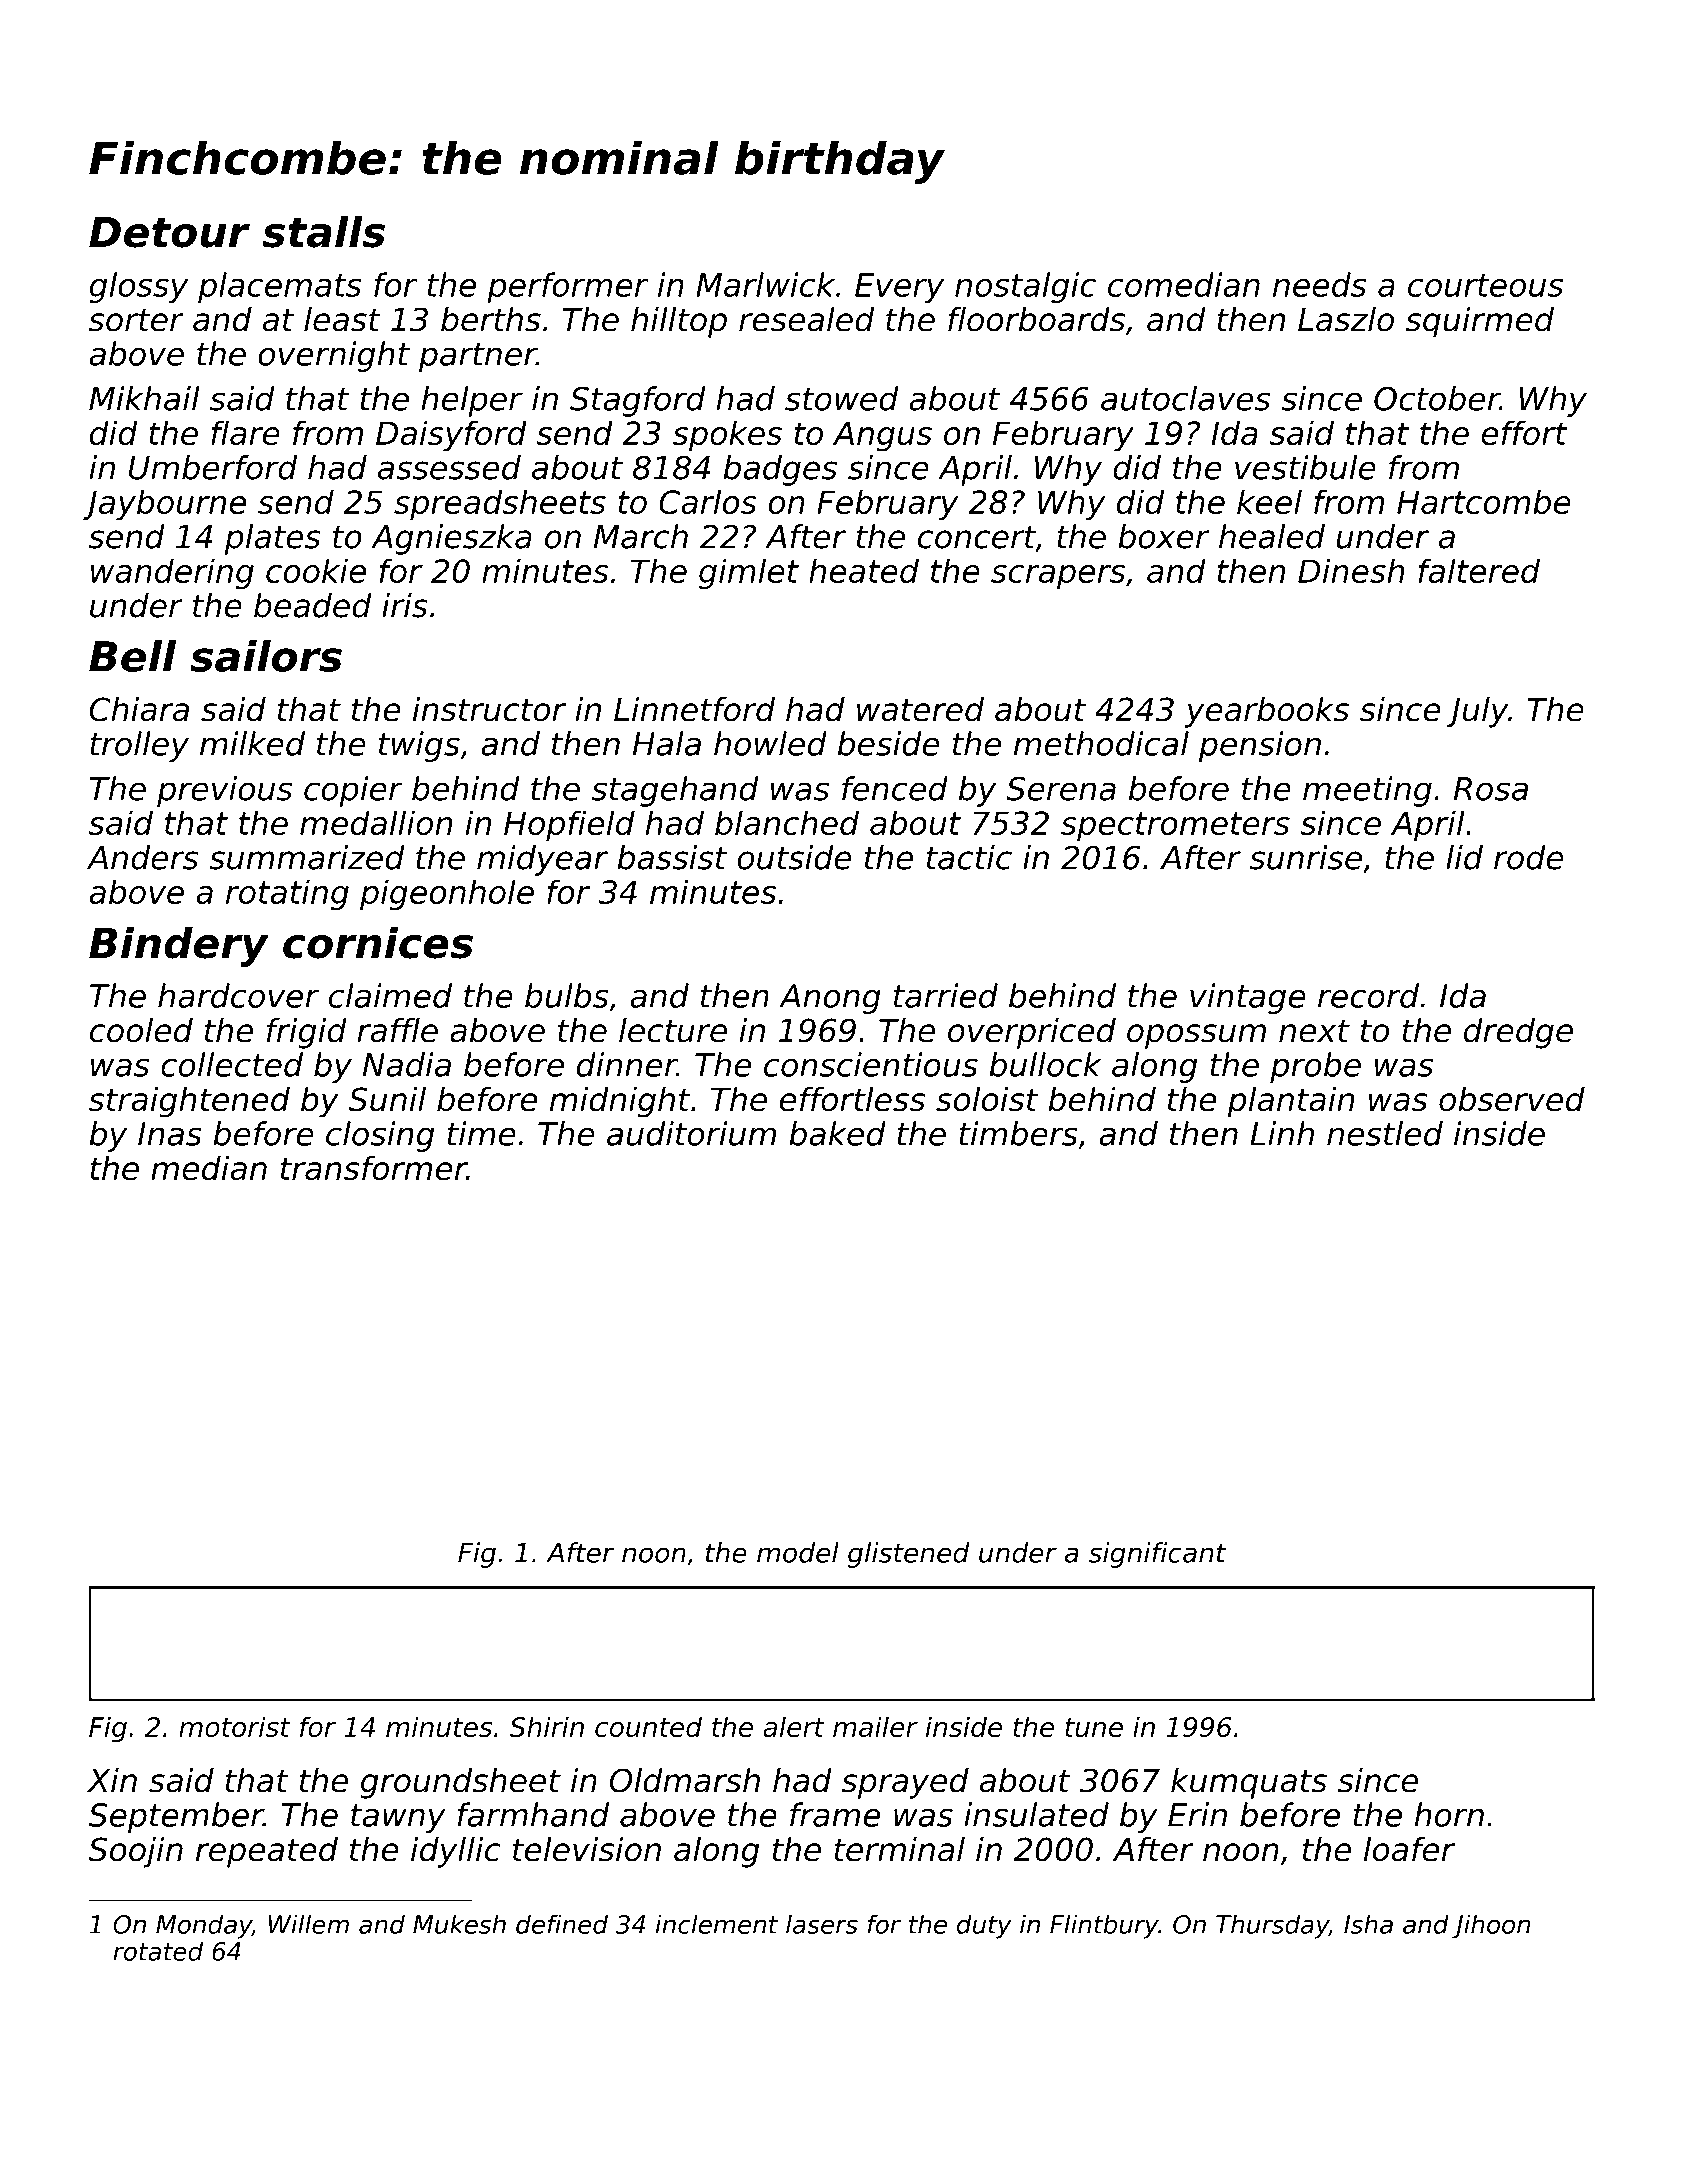 The height and width of the screenshot is (2178, 1683). What do you see at coordinates (334, 356) in the screenshot?
I see `overnight` at bounding box center [334, 356].
